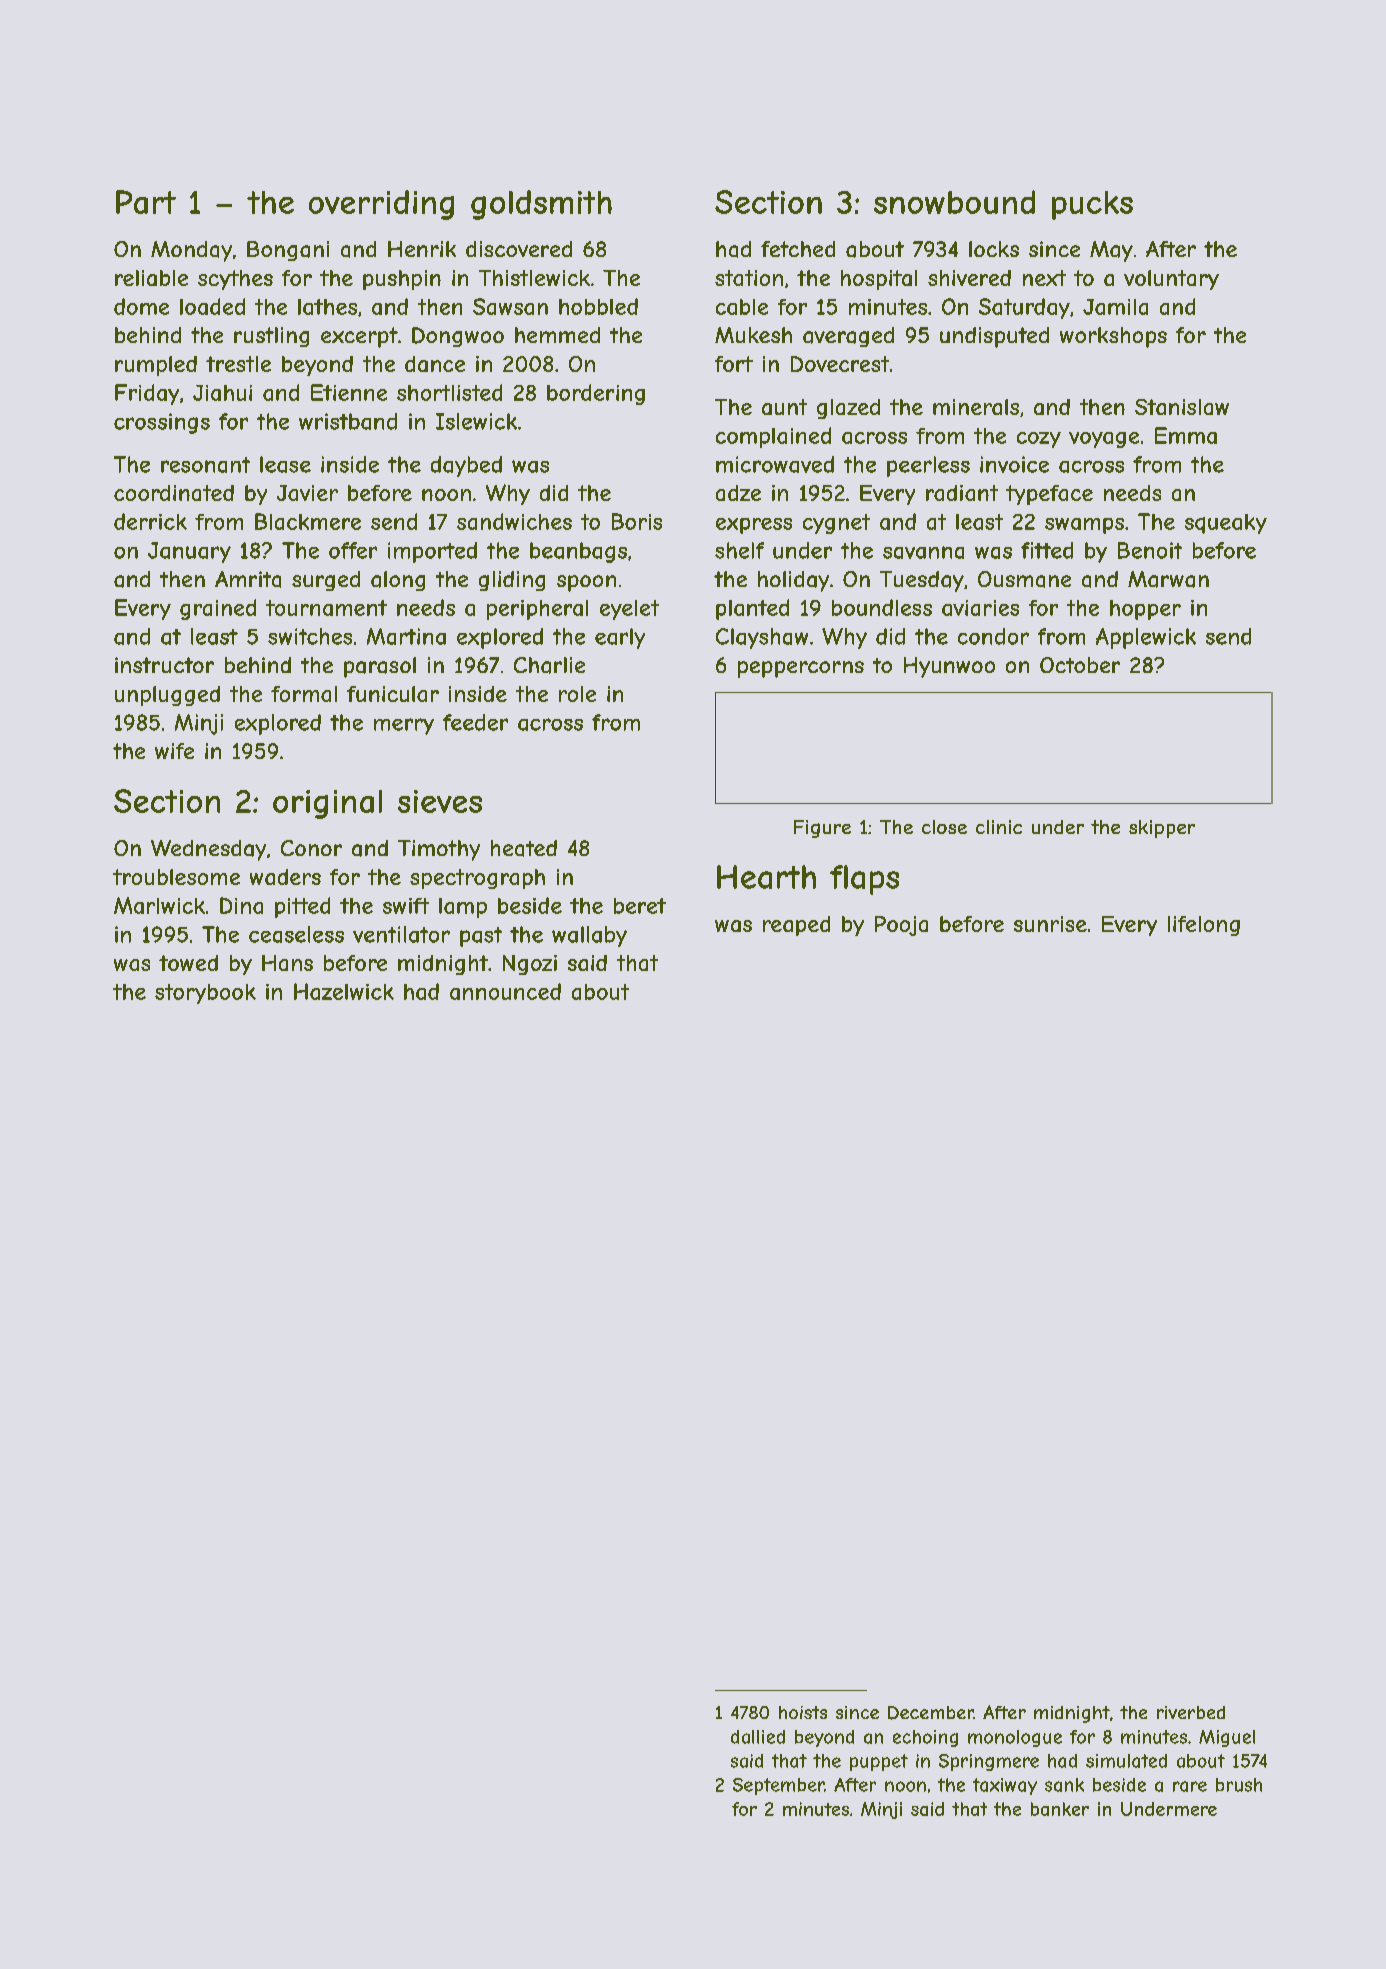 The height and width of the screenshot is (1969, 1386). What do you see at coordinates (381, 205) in the screenshot?
I see `overriding` at bounding box center [381, 205].
